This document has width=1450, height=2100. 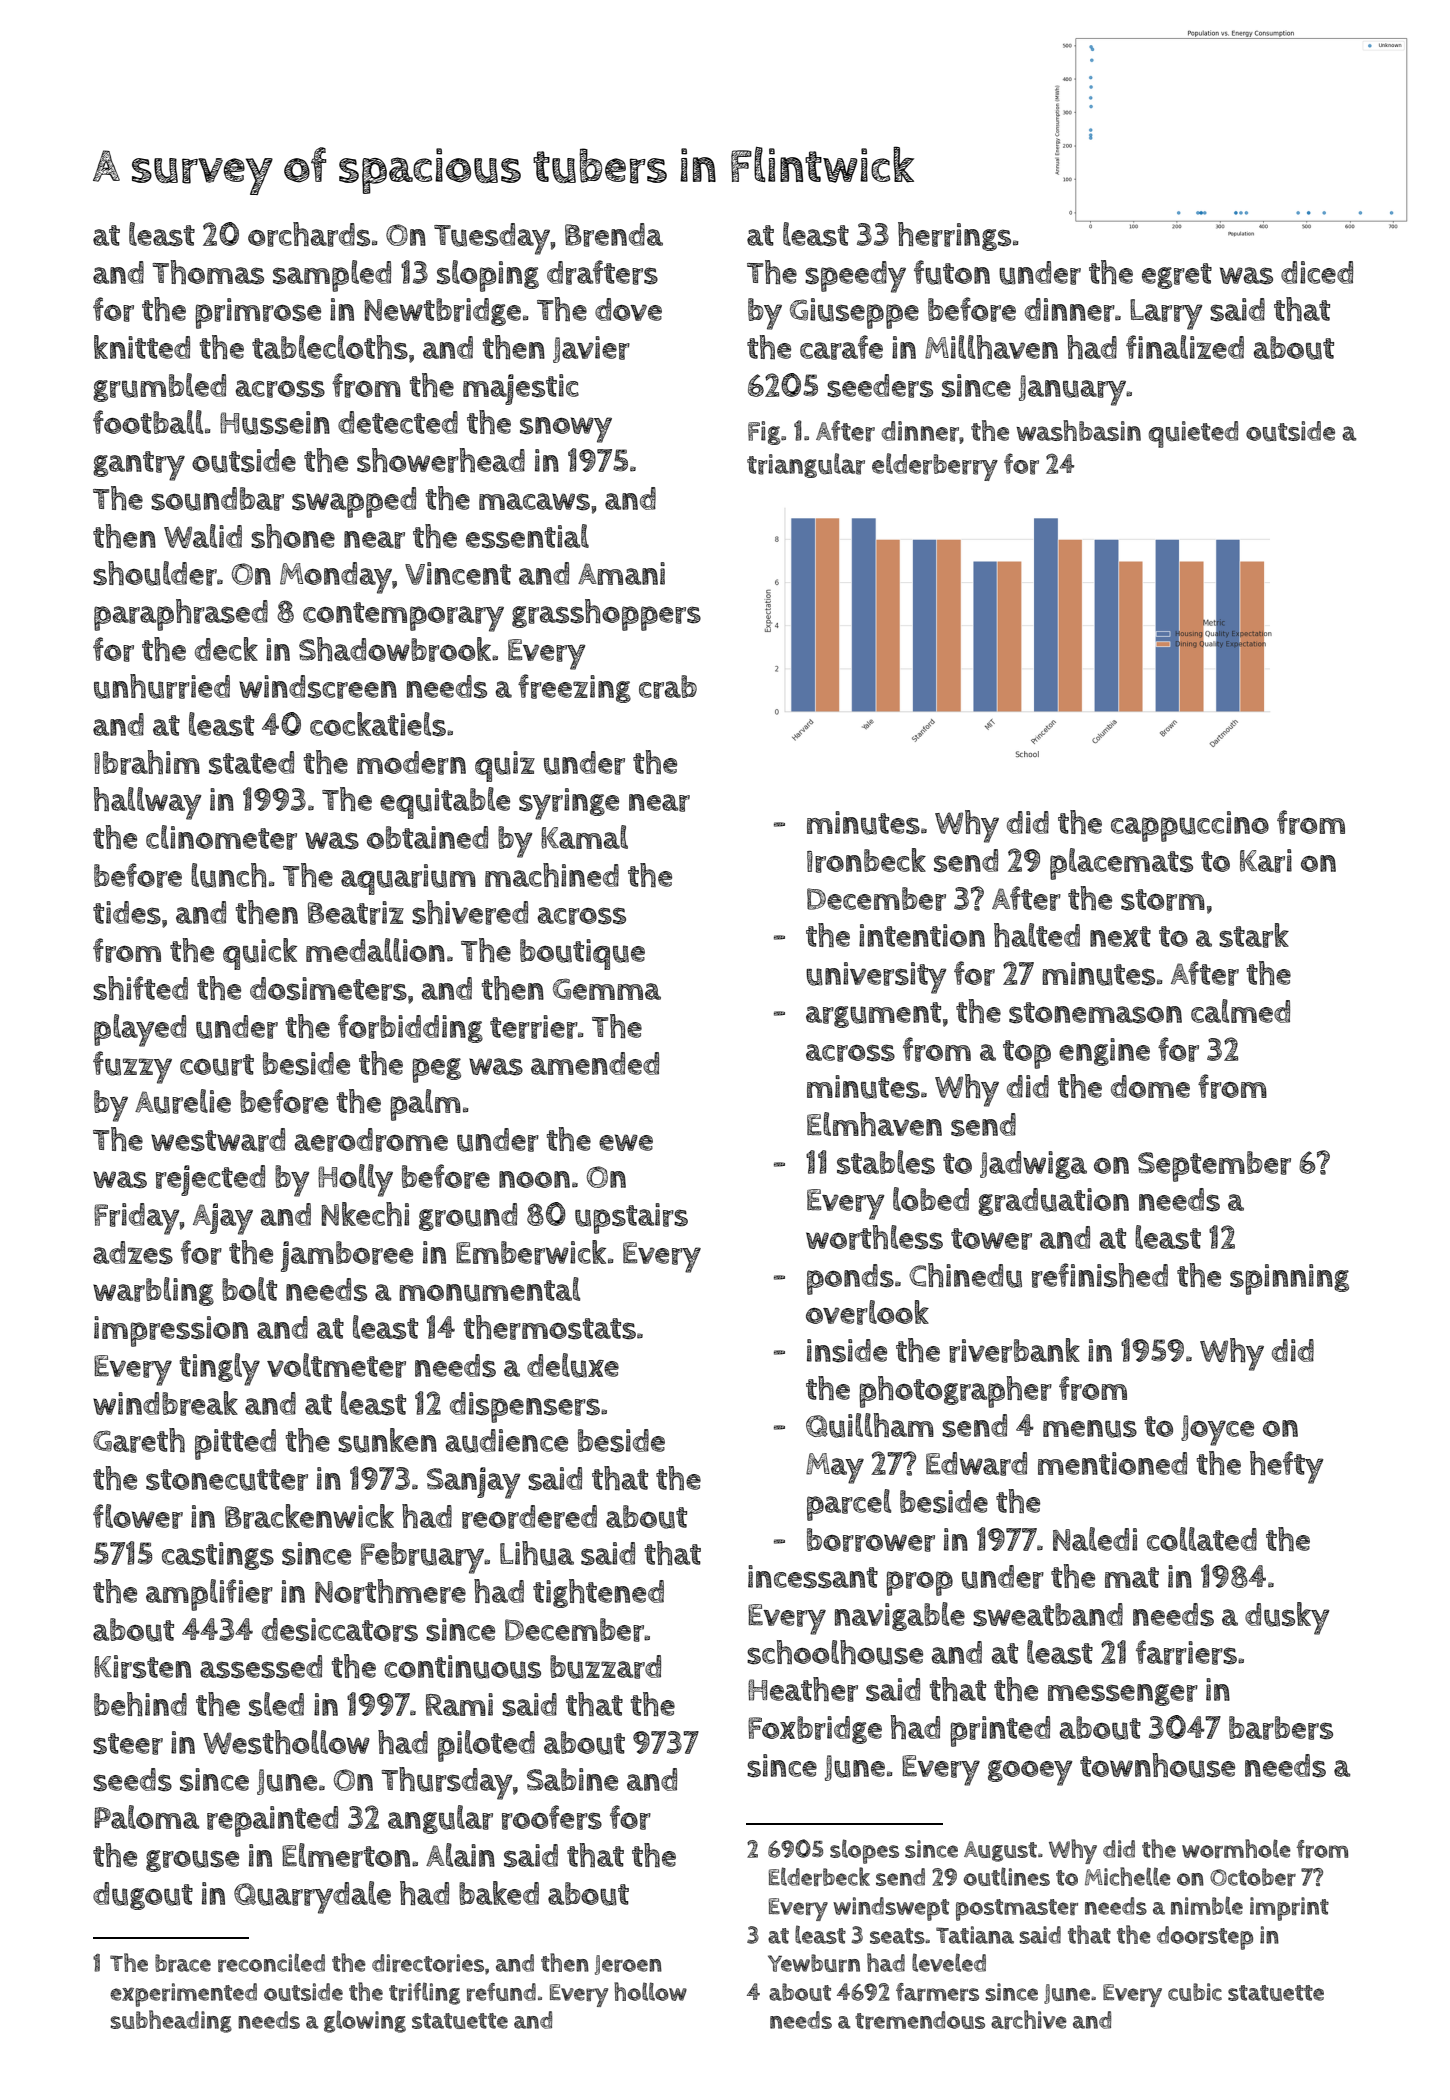 I want to click on Giuseppe, so click(x=854, y=313).
